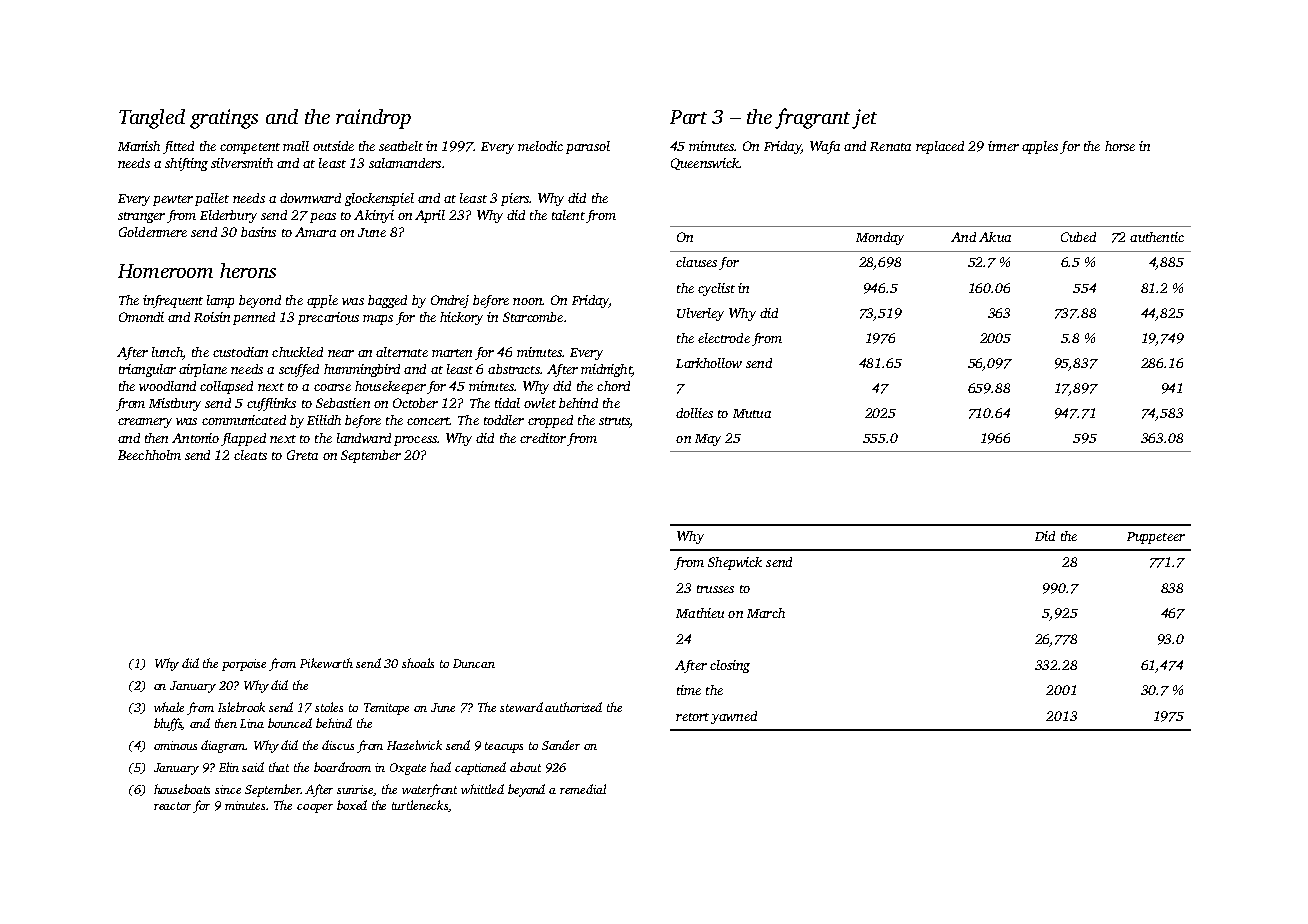  Describe the element at coordinates (152, 119) in the image. I see `Tangled` at that location.
